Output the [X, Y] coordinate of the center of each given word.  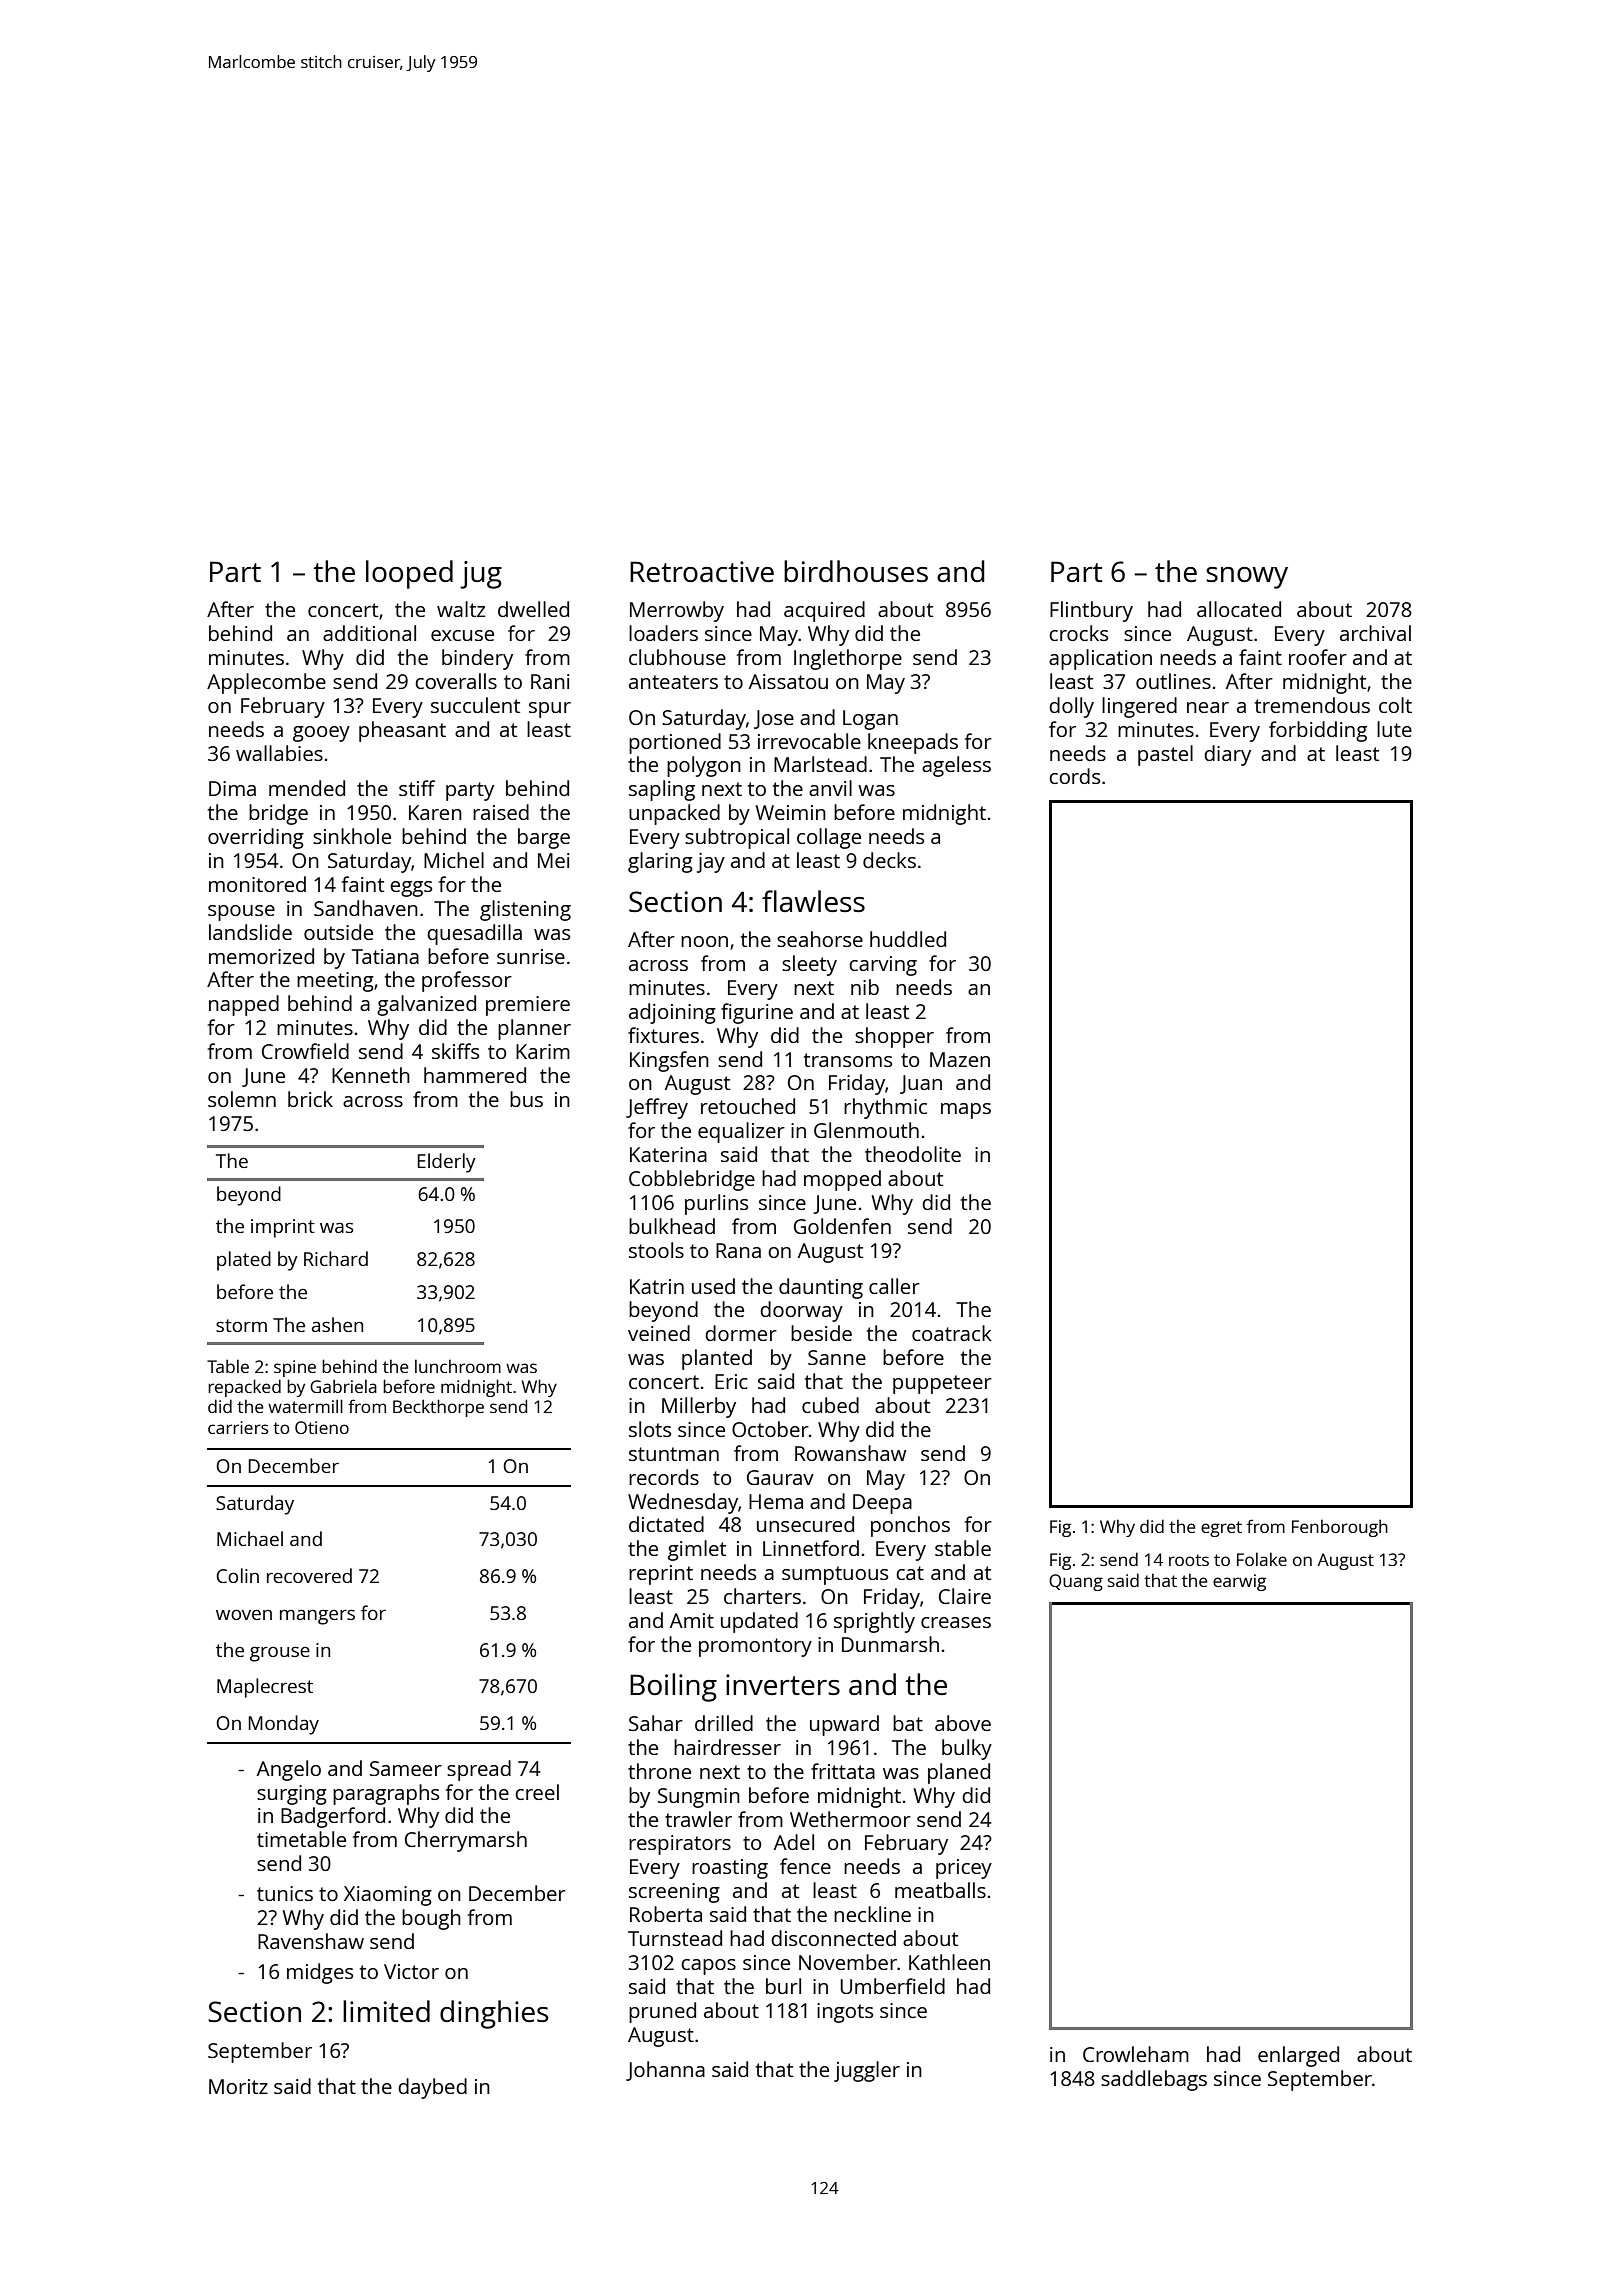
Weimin [791, 812]
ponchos [910, 1526]
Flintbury [1091, 611]
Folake [1262, 1559]
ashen [337, 1324]
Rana [738, 1250]
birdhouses [856, 571]
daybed [432, 2088]
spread [479, 1770]
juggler [867, 2071]
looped [409, 574]
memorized [261, 956]
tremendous [1312, 705]
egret [1221, 1529]
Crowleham [1136, 2054]
